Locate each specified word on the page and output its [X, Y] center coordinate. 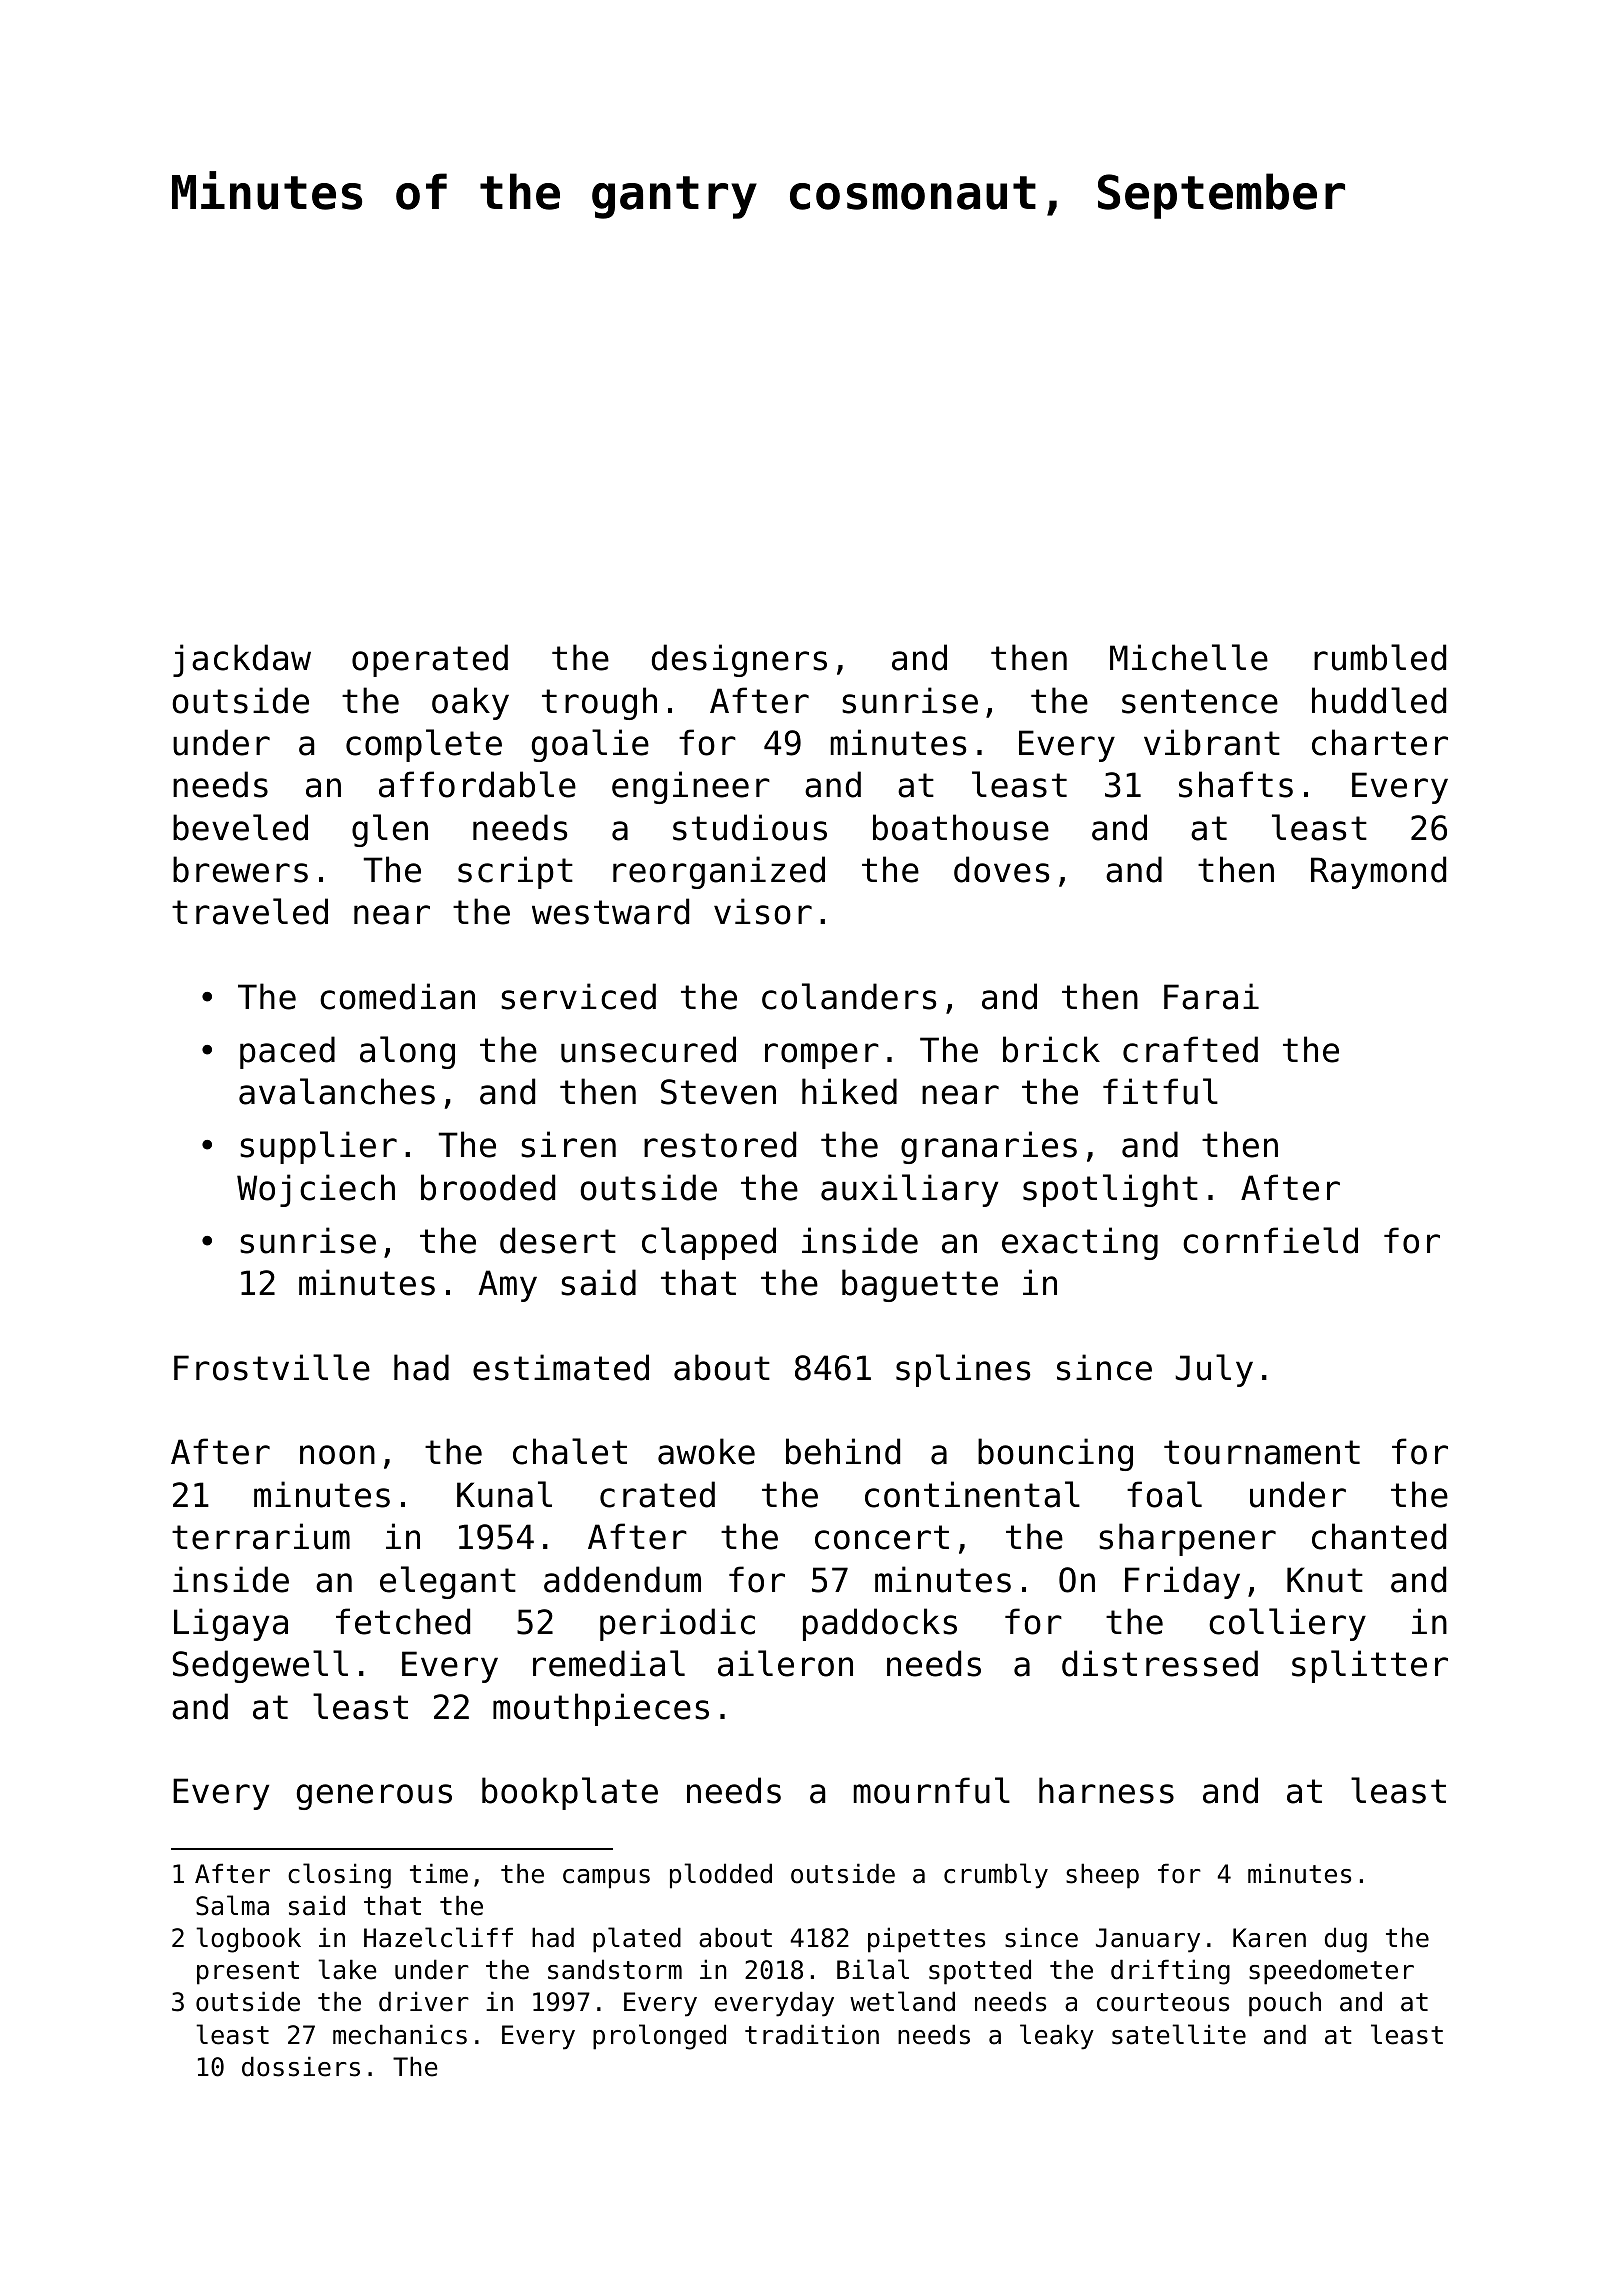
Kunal [504, 1494]
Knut [1325, 1580]
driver [424, 2001]
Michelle [1189, 657]
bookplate [570, 1793]
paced [287, 1052]
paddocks [880, 1624]
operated [430, 660]
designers [739, 660]
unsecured [648, 1049]
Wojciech [316, 1190]
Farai [1211, 996]
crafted [1190, 1049]
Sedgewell [260, 1666]
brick [1051, 1049]
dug [1346, 1940]
